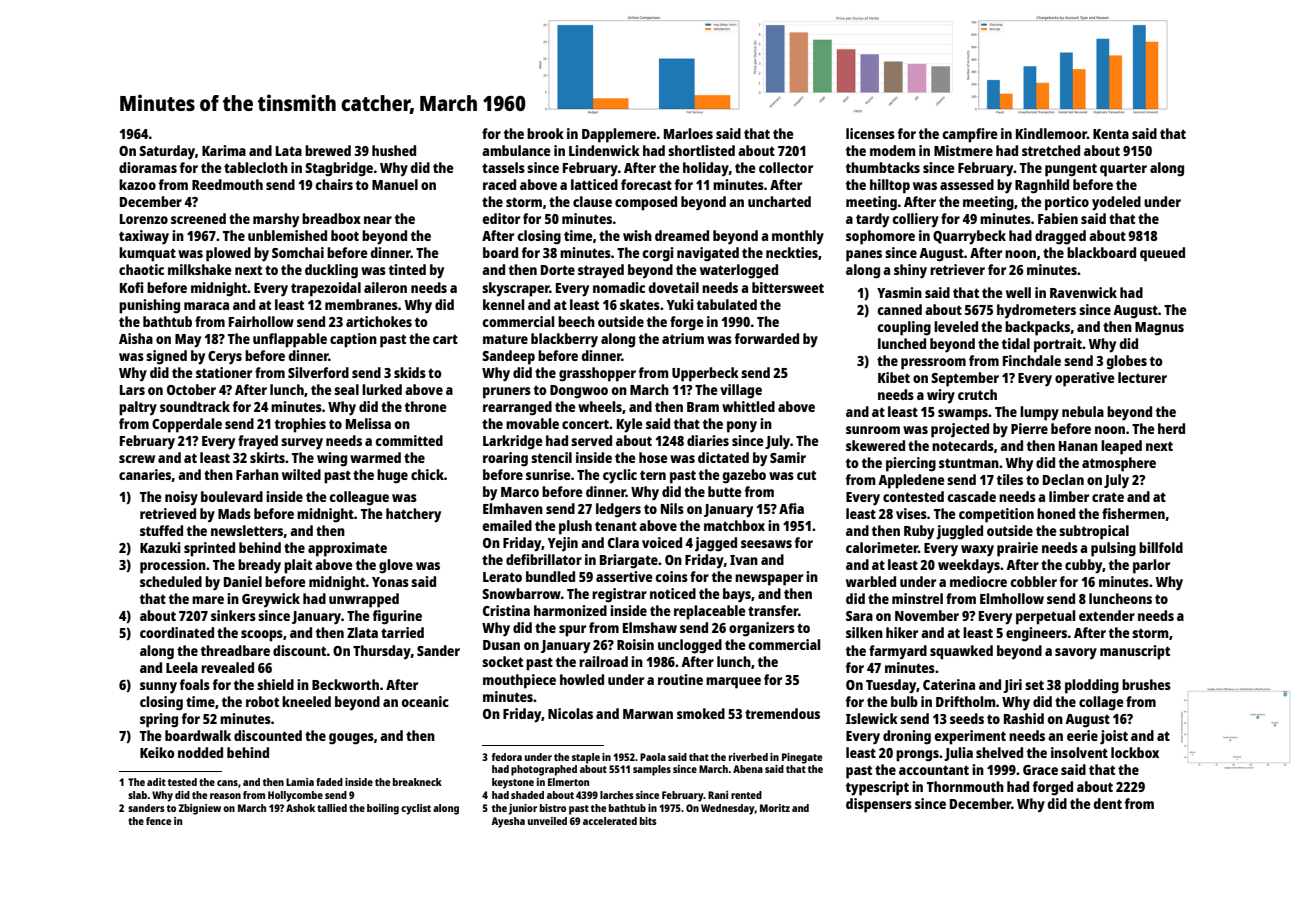 Image resolution: width=1308 pixels, height=924 pixels. Describe the element at coordinates (773, 610) in the screenshot. I see `transfer` at that location.
